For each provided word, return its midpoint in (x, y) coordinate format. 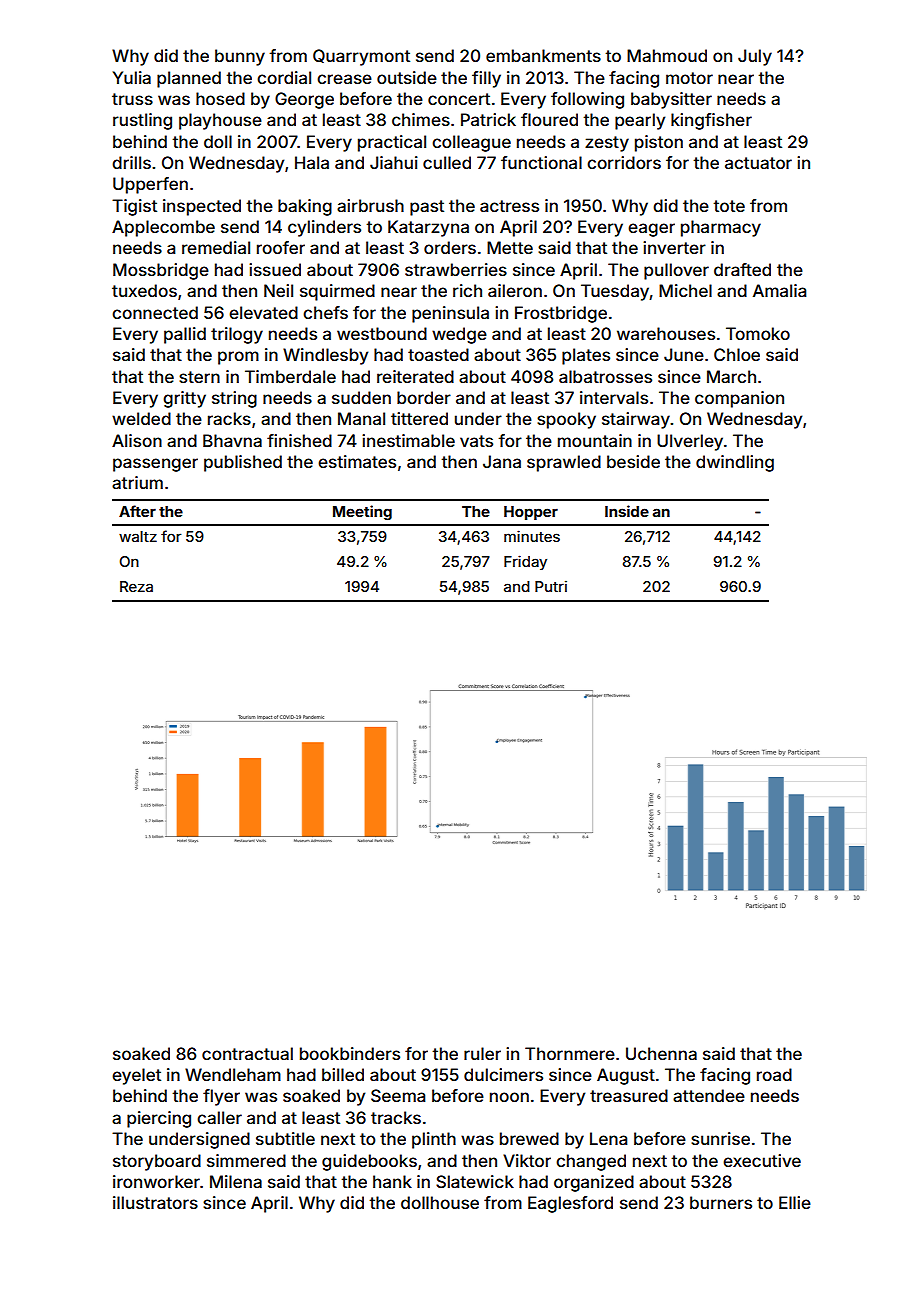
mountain (595, 440)
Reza (136, 586)
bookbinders (350, 1053)
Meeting (362, 513)
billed (343, 1074)
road (774, 1074)
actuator (758, 163)
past (427, 208)
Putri (551, 586)
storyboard (157, 1162)
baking (305, 207)
